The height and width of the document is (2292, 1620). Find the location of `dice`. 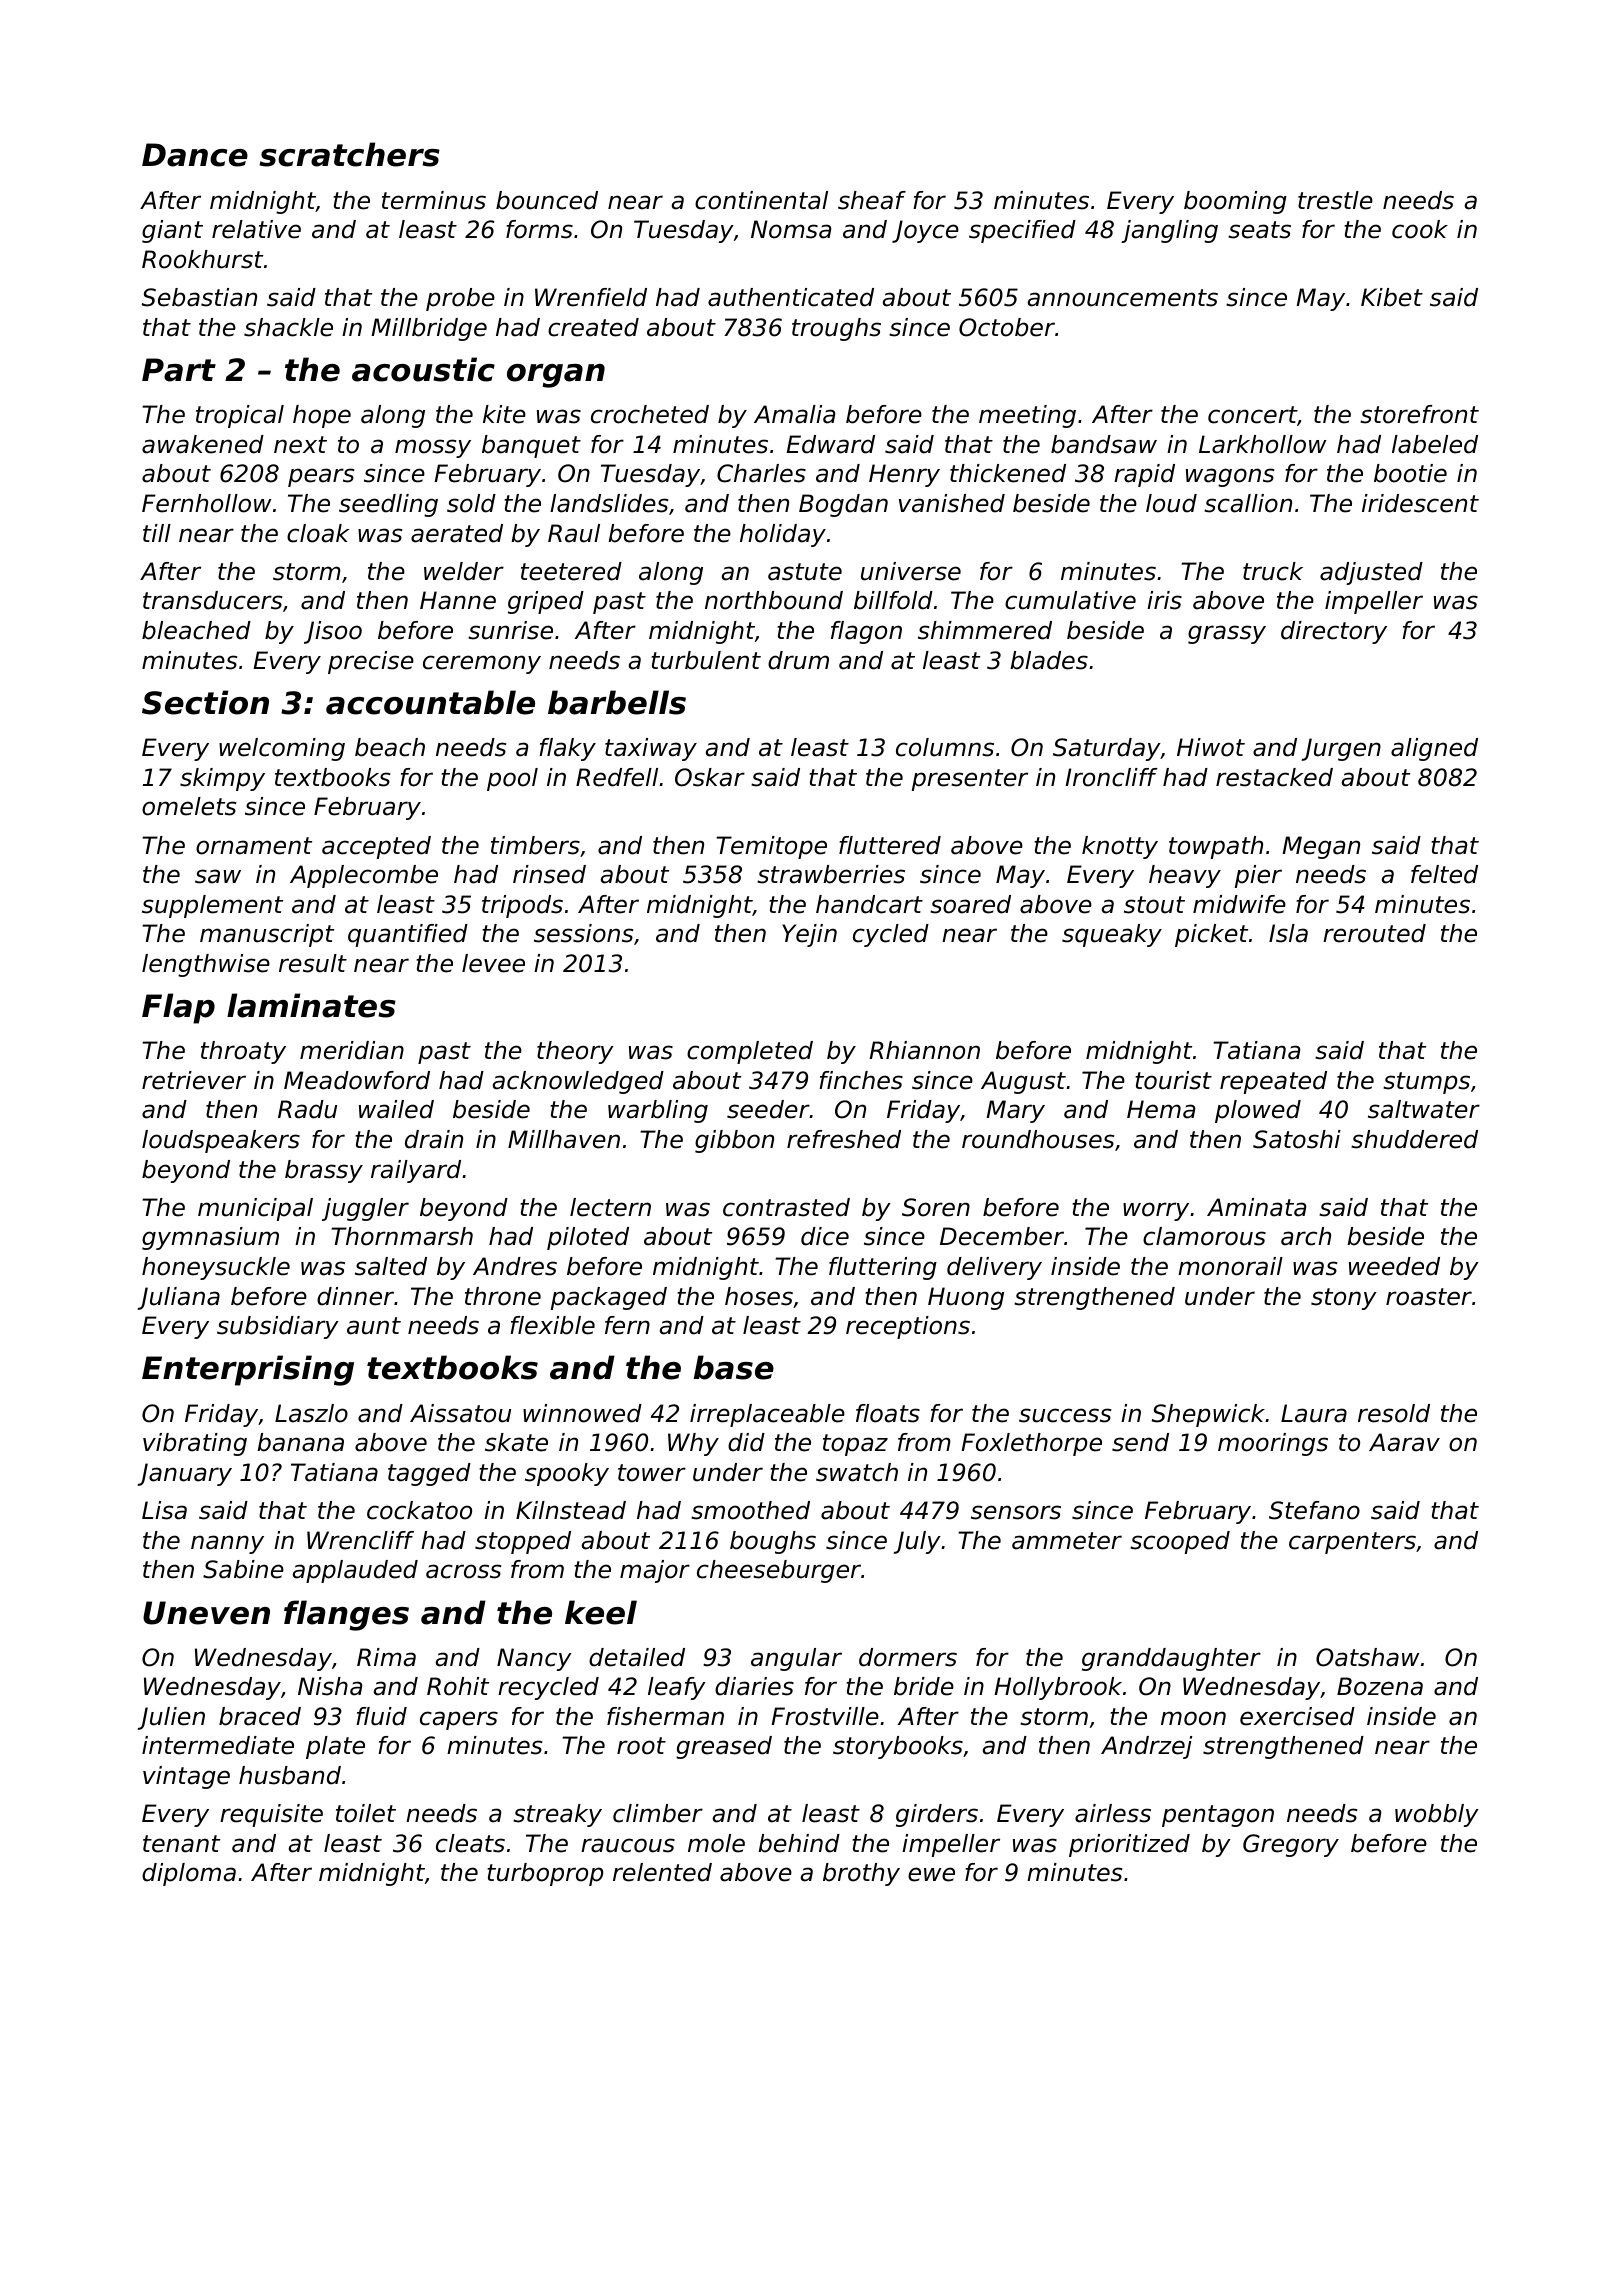

dice is located at coordinates (825, 1236).
